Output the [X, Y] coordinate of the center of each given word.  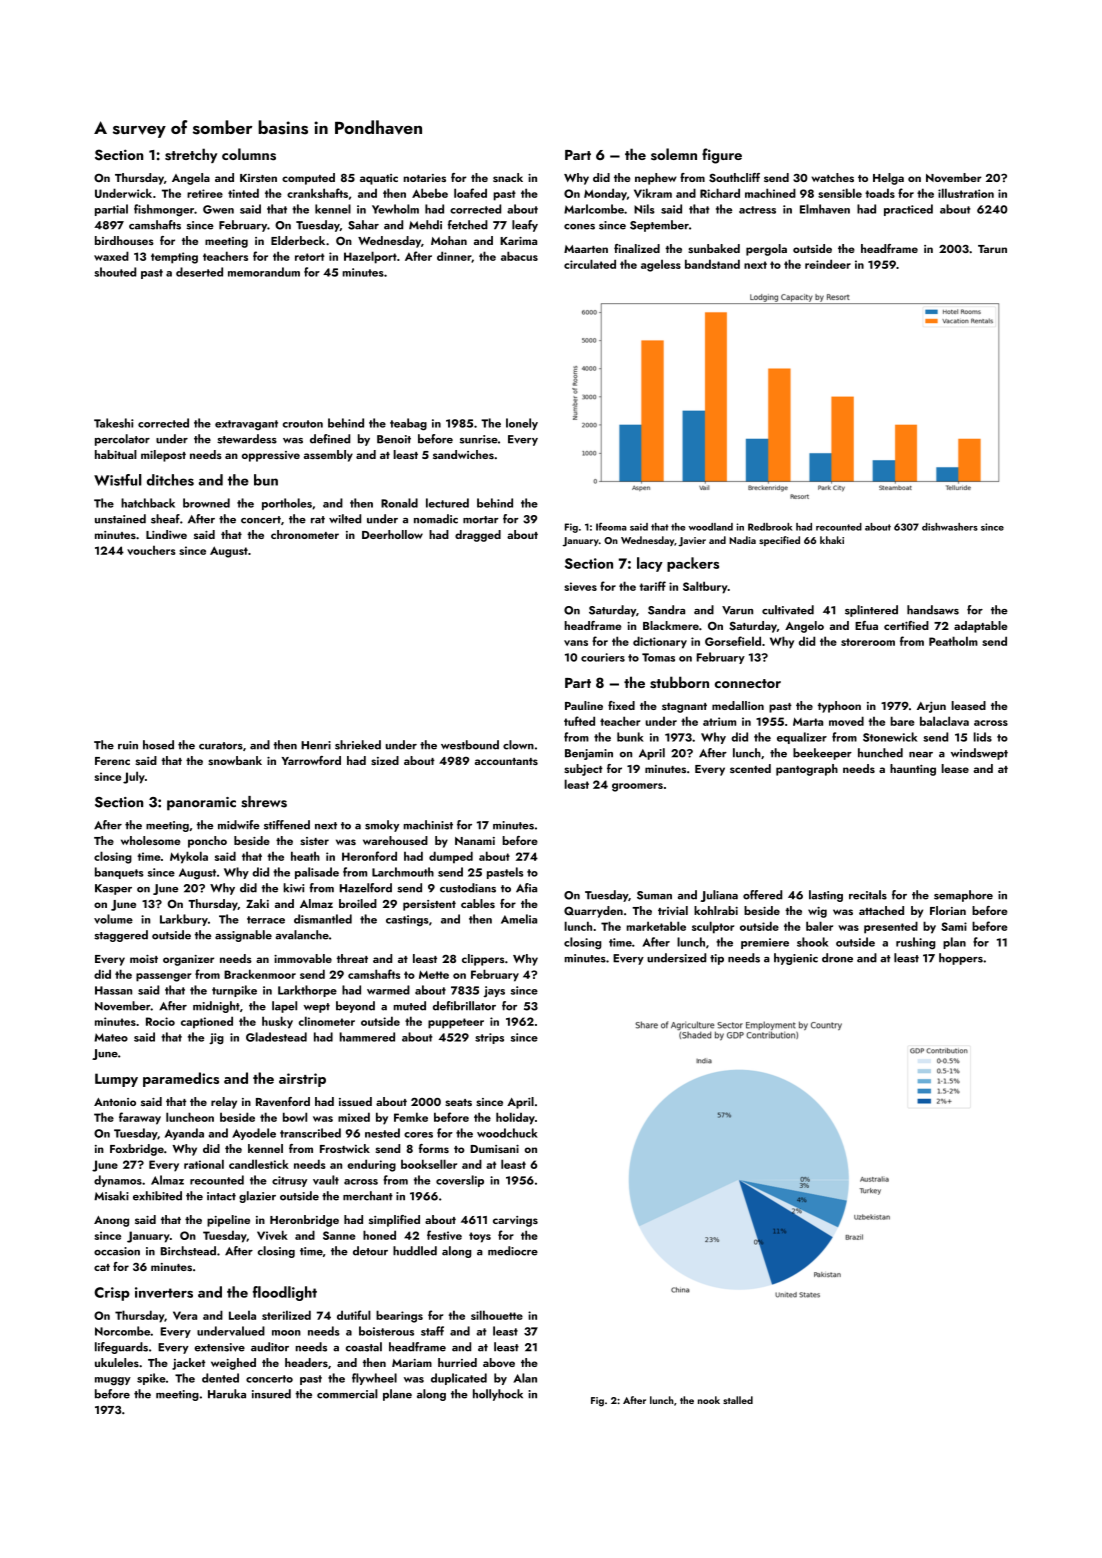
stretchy [191, 155]
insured [271, 1394]
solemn [674, 154]
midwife [239, 825]
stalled [738, 1400]
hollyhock [498, 1395]
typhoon [839, 707]
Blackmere [671, 625]
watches [832, 177]
